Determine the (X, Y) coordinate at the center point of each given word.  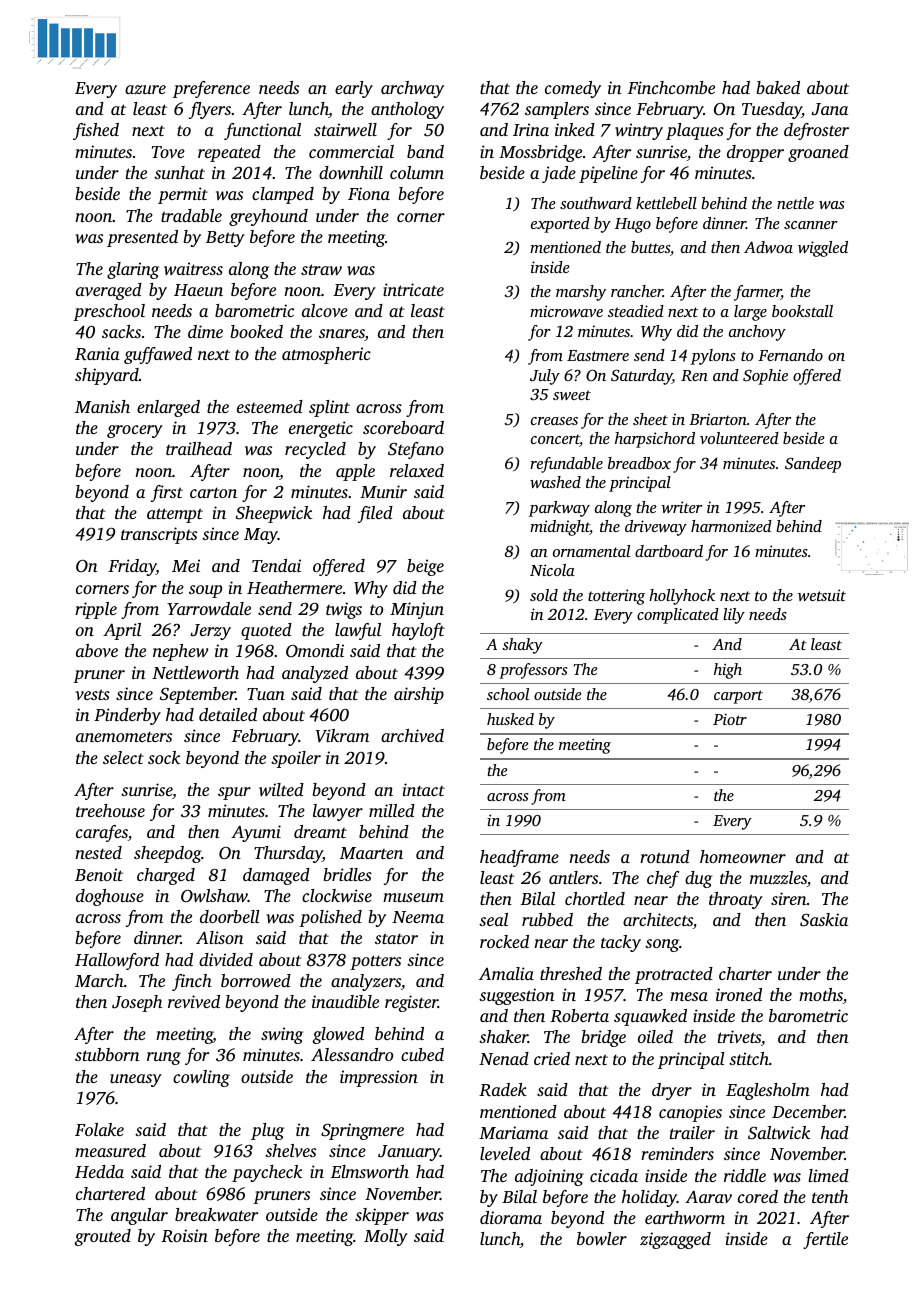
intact (424, 789)
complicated (678, 616)
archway (412, 89)
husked (510, 719)
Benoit (99, 874)
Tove (168, 152)
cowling (201, 1078)
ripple (96, 610)
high (728, 671)
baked (778, 87)
